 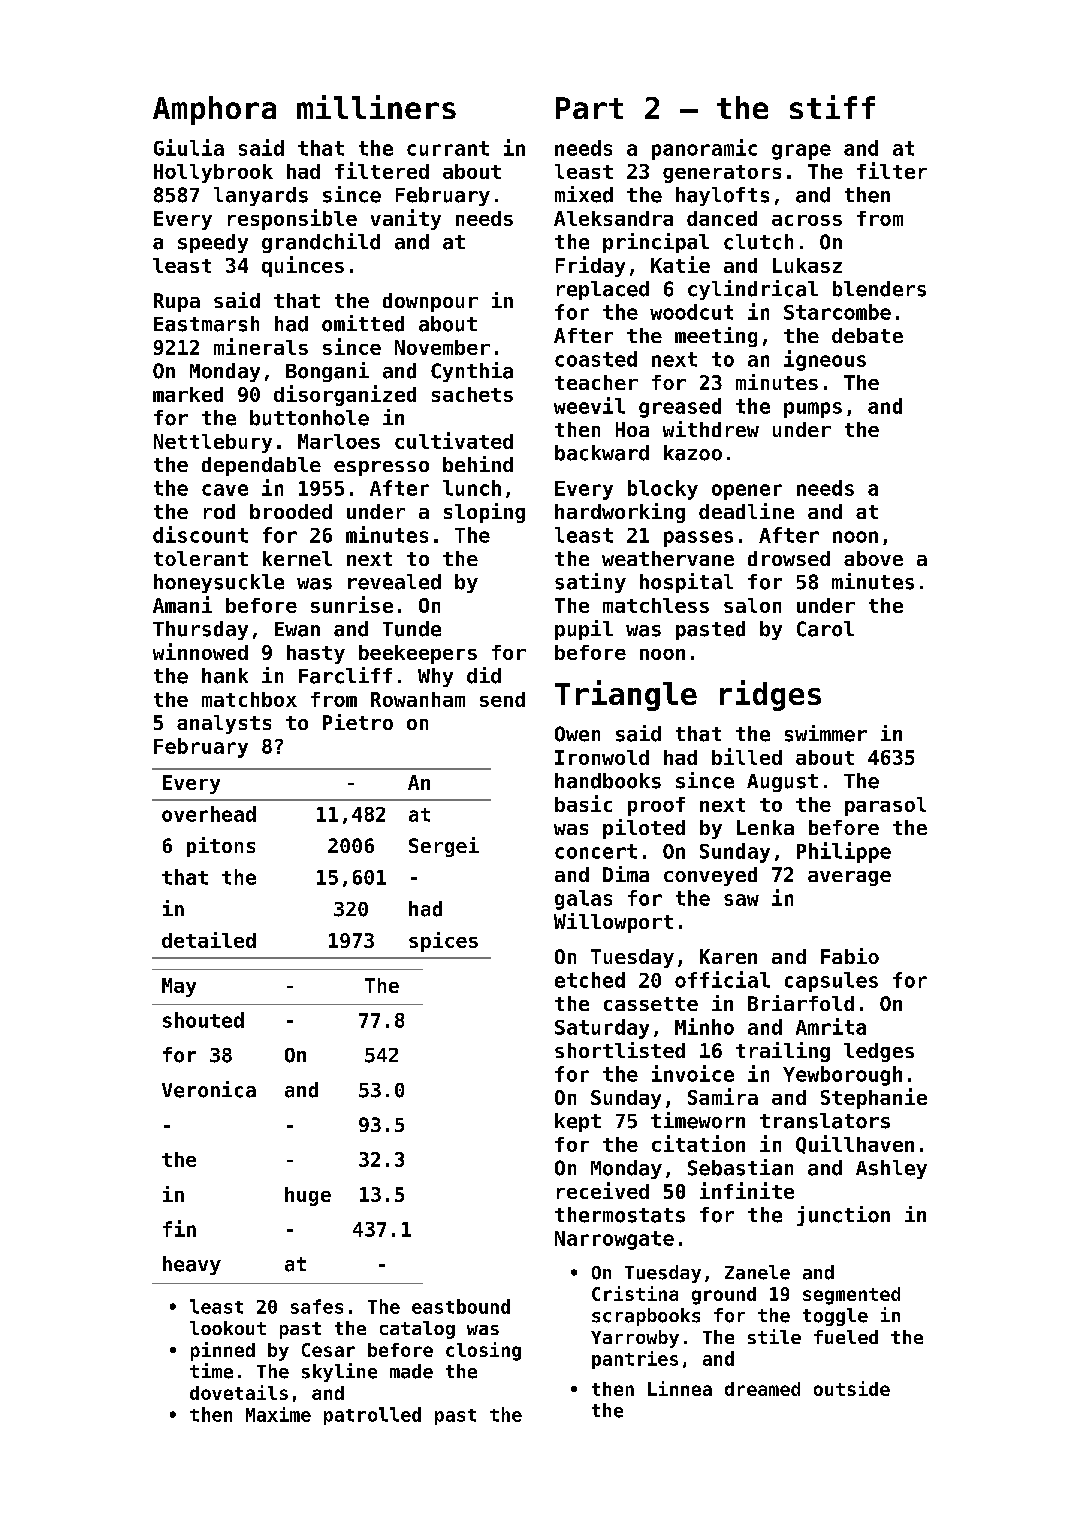 I want to click on stiff, so click(x=832, y=107).
